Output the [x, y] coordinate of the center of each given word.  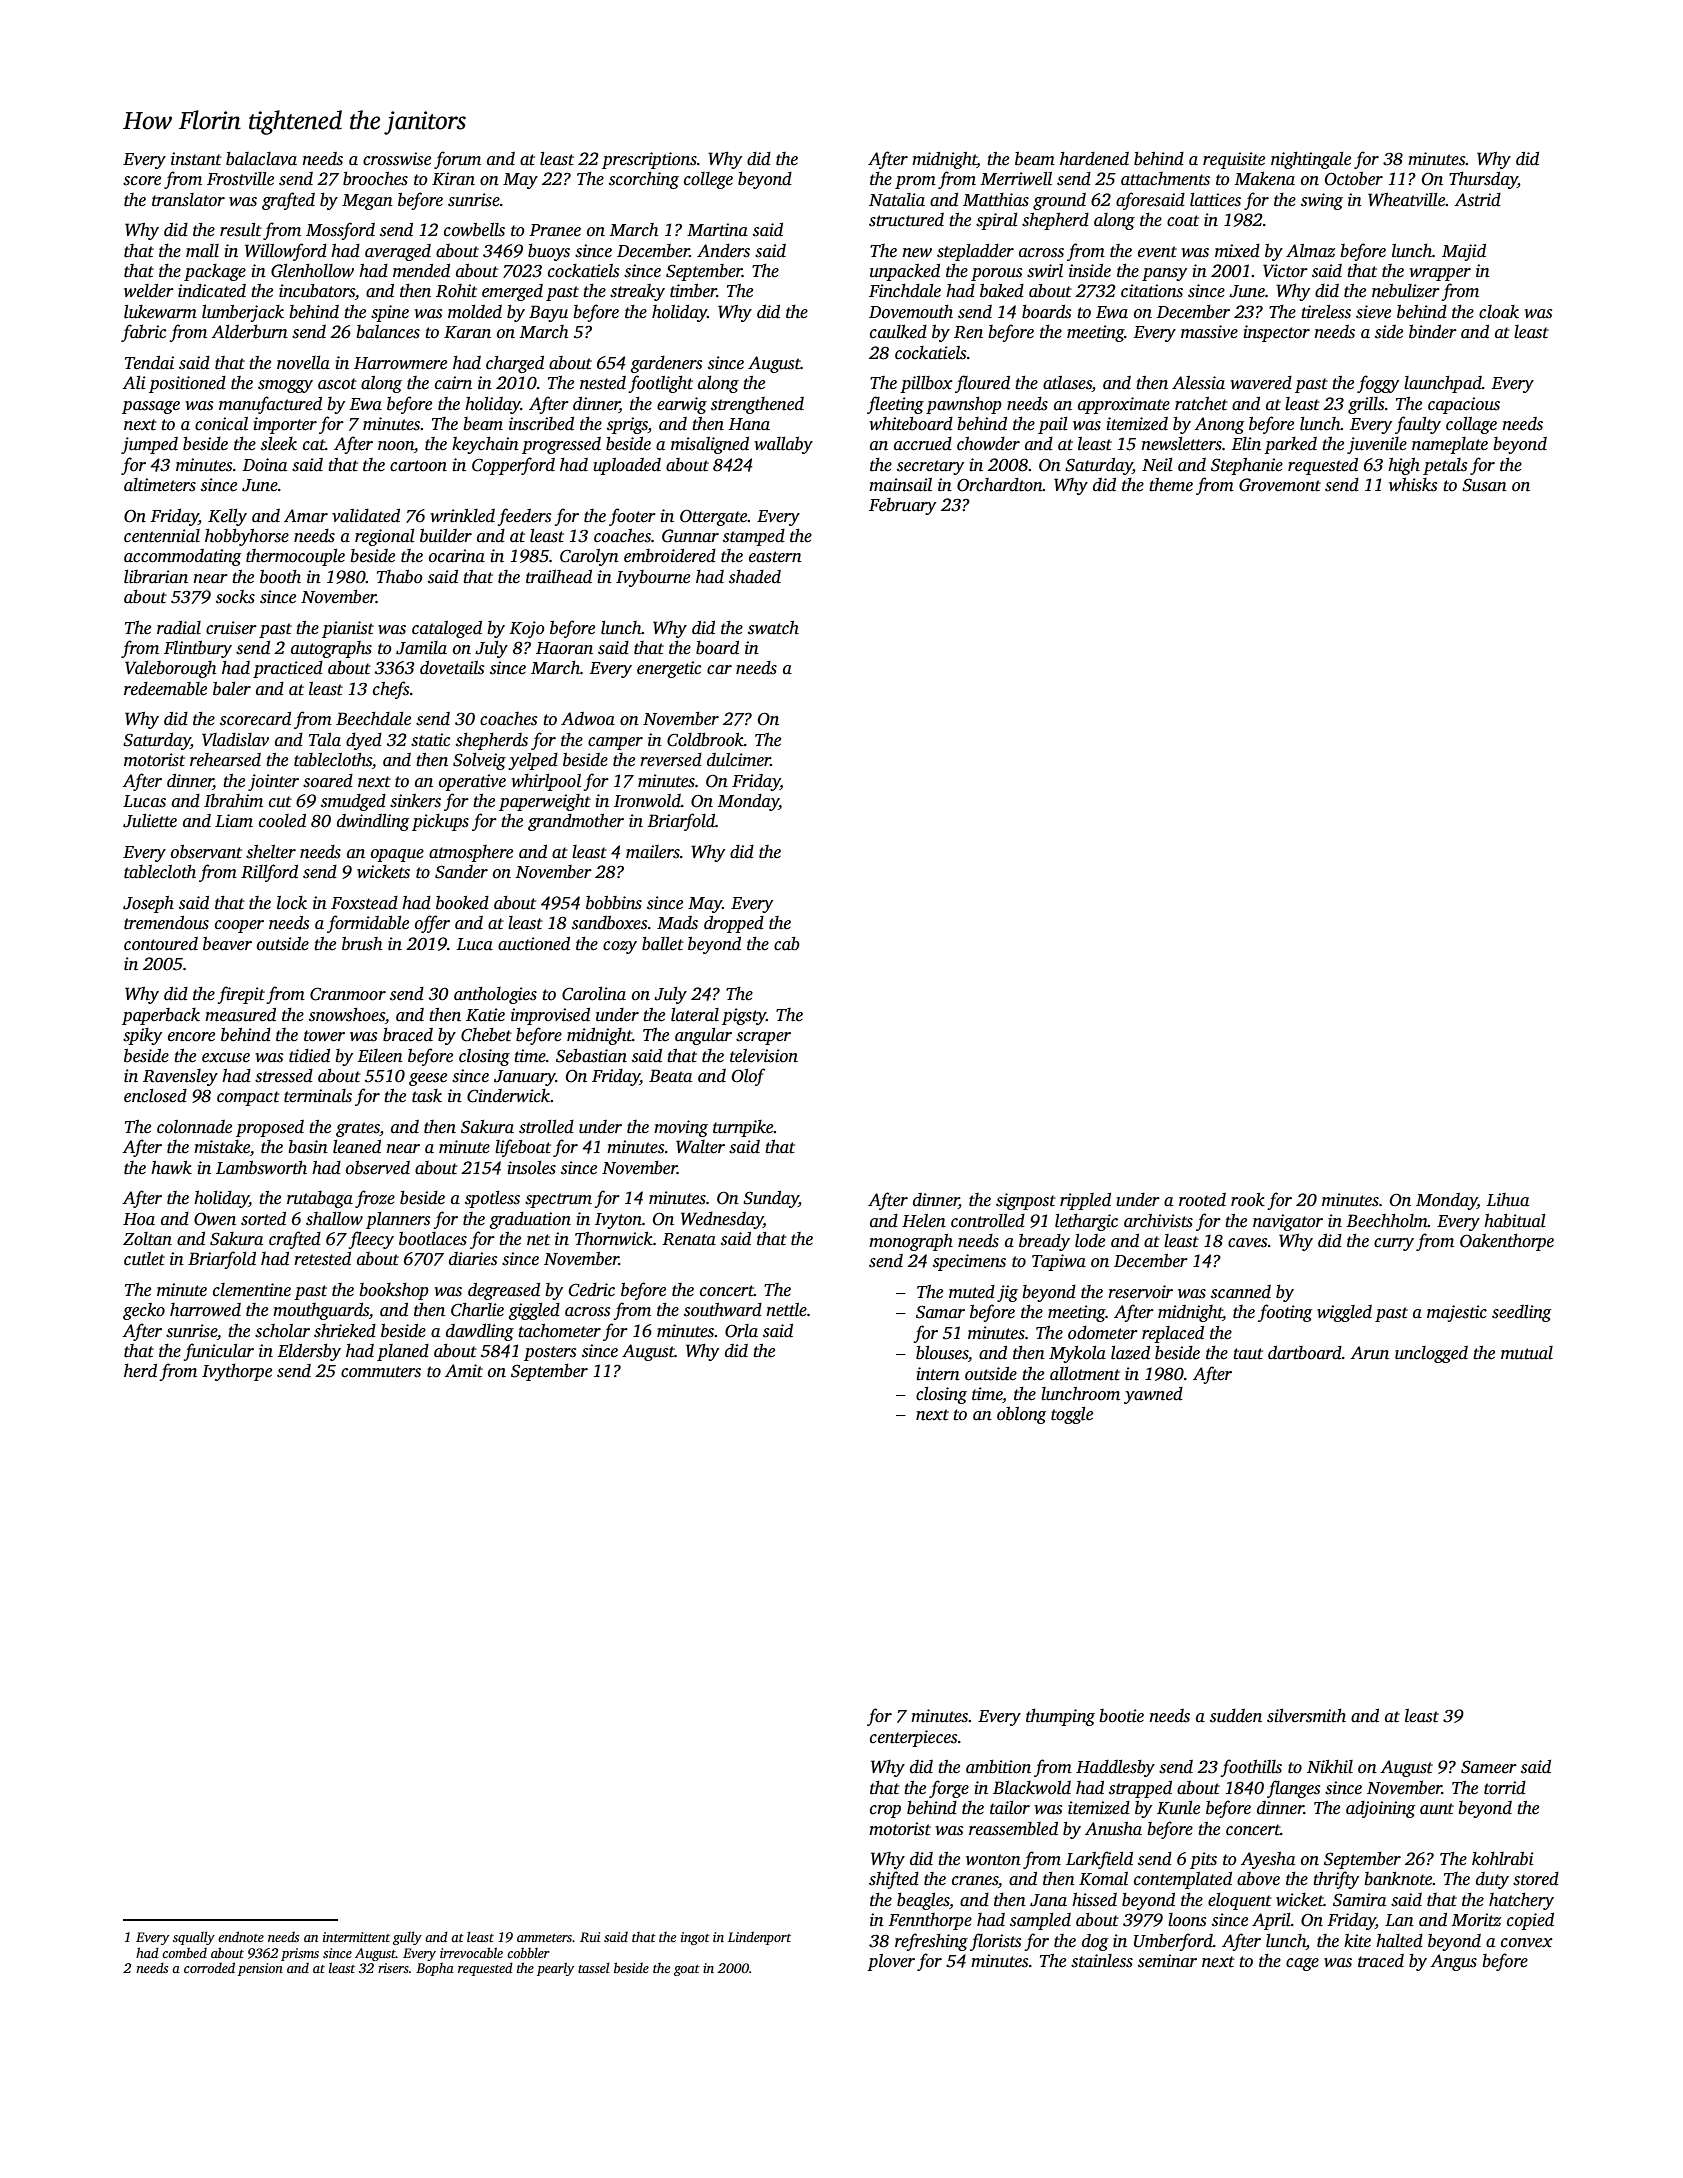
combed [184, 1953]
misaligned [710, 445]
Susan [1484, 485]
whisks [1413, 485]
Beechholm [1387, 1221]
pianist [348, 629]
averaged [398, 252]
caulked [898, 332]
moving [681, 1128]
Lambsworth [261, 1168]
